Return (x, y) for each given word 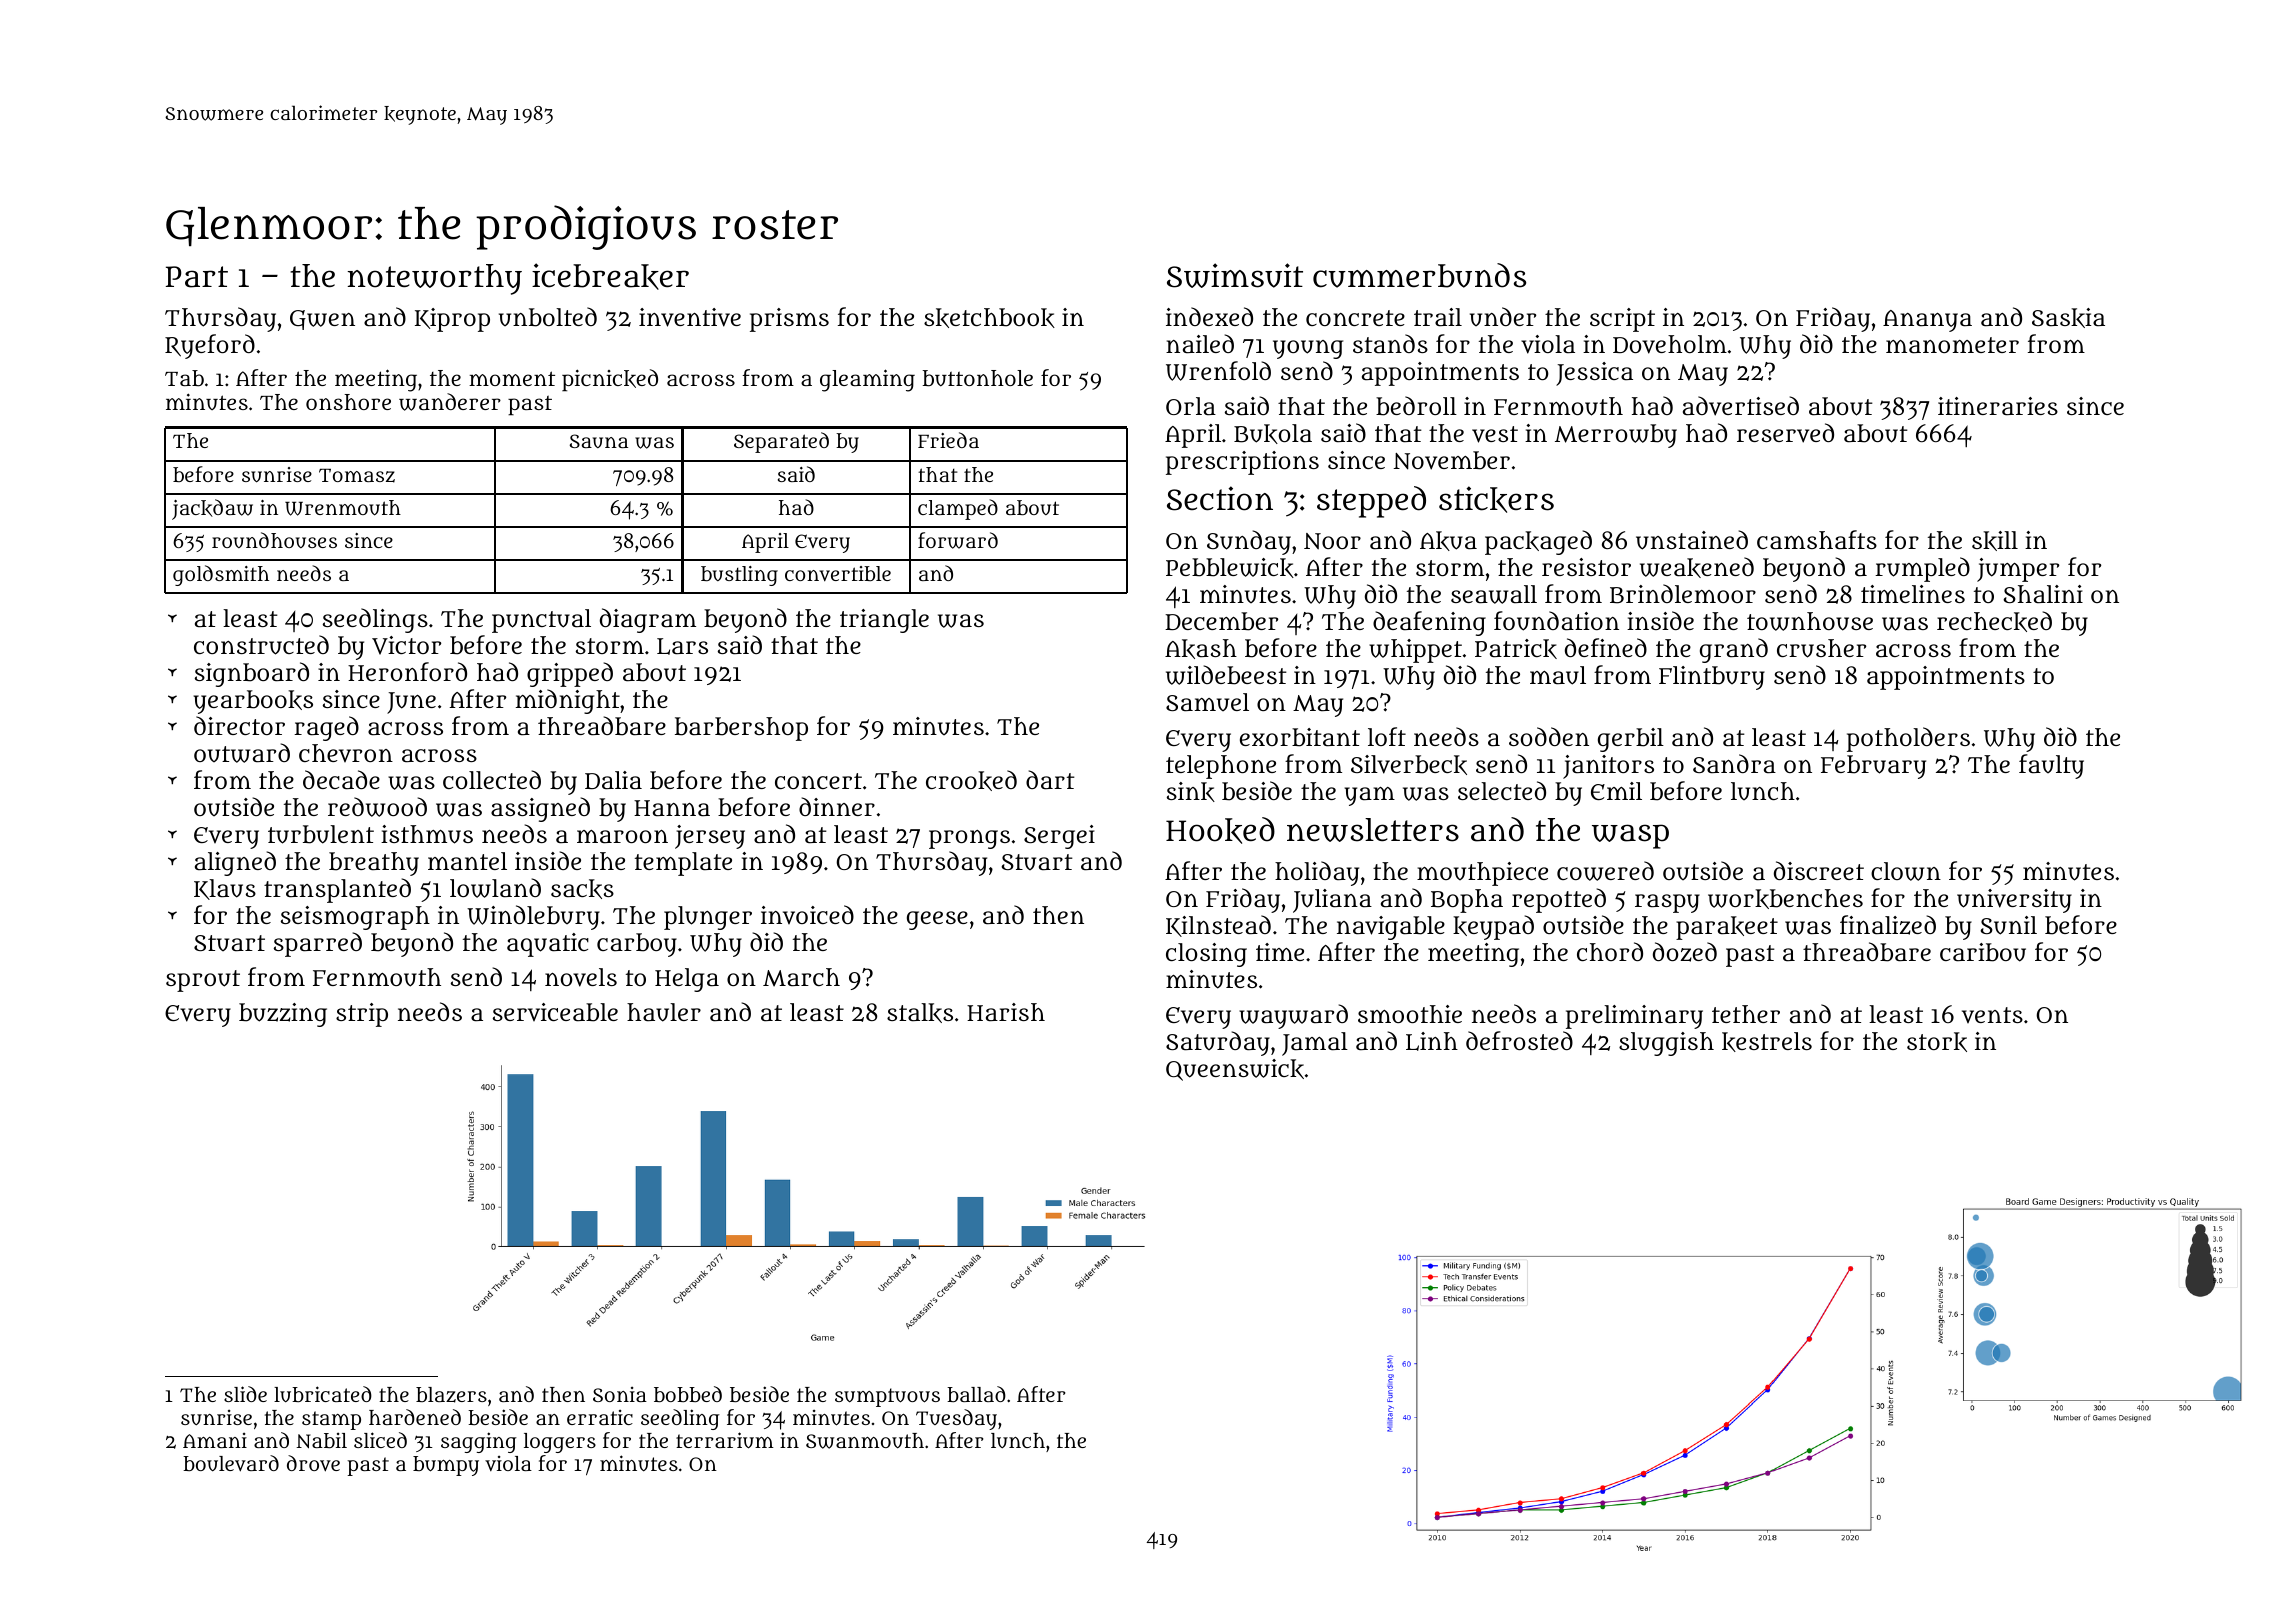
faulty (2051, 766)
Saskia (2068, 318)
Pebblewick (1230, 568)
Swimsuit (1235, 275)
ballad (976, 1394)
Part (197, 277)
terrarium (725, 1440)
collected (492, 779)
